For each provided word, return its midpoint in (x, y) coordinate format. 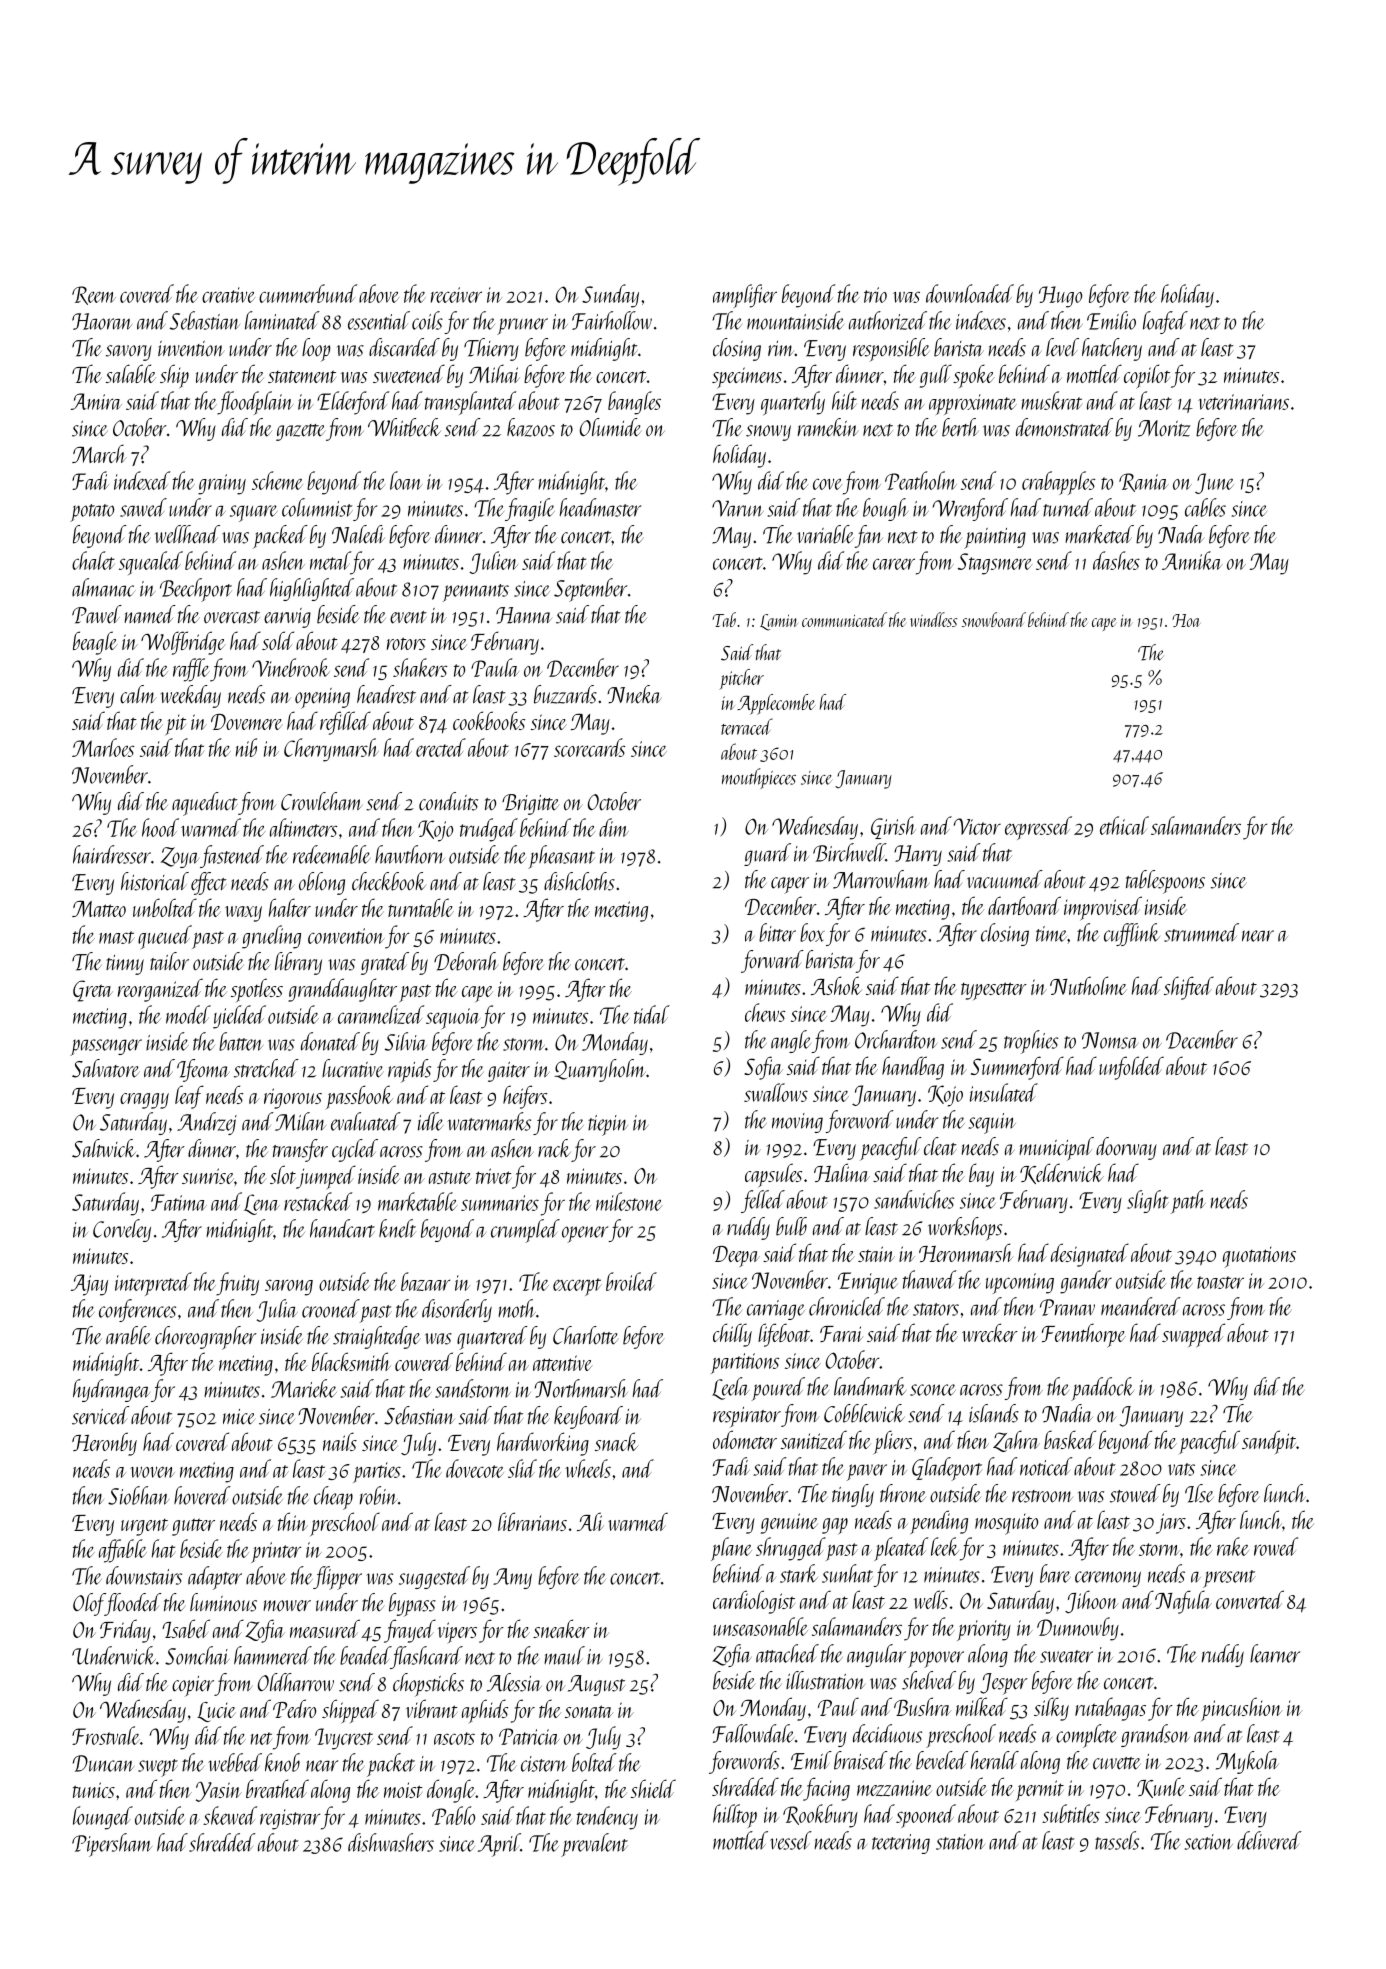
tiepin (608, 1125)
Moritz (1164, 428)
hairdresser (112, 854)
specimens (747, 377)
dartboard (1024, 905)
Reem (94, 295)
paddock (1102, 1389)
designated (1090, 1255)
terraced (747, 726)
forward (772, 961)
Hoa (1186, 620)
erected (441, 747)
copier (193, 1686)
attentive (563, 1363)
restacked (318, 1201)
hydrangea (111, 1390)
